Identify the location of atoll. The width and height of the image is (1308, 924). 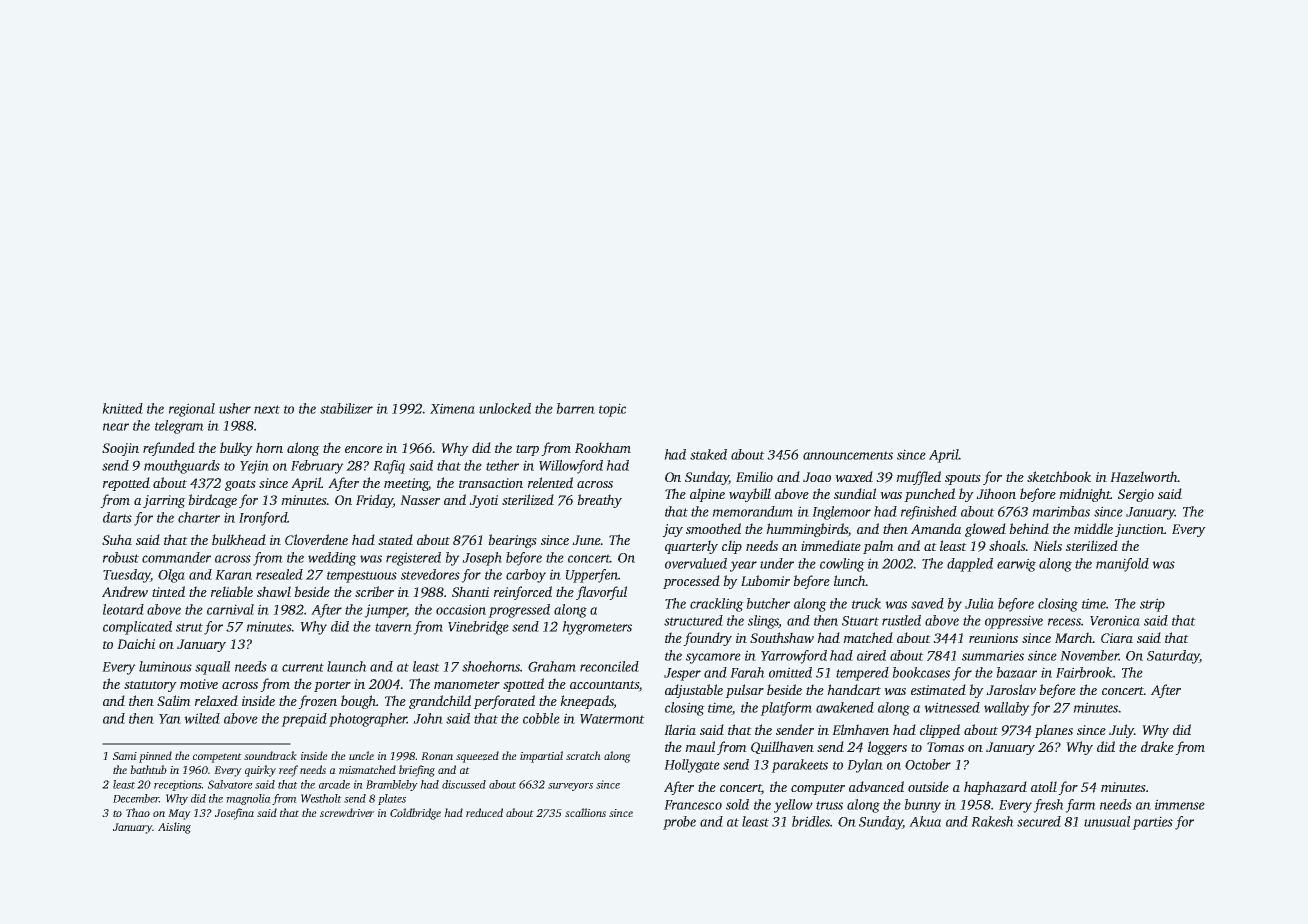
(1044, 786).
